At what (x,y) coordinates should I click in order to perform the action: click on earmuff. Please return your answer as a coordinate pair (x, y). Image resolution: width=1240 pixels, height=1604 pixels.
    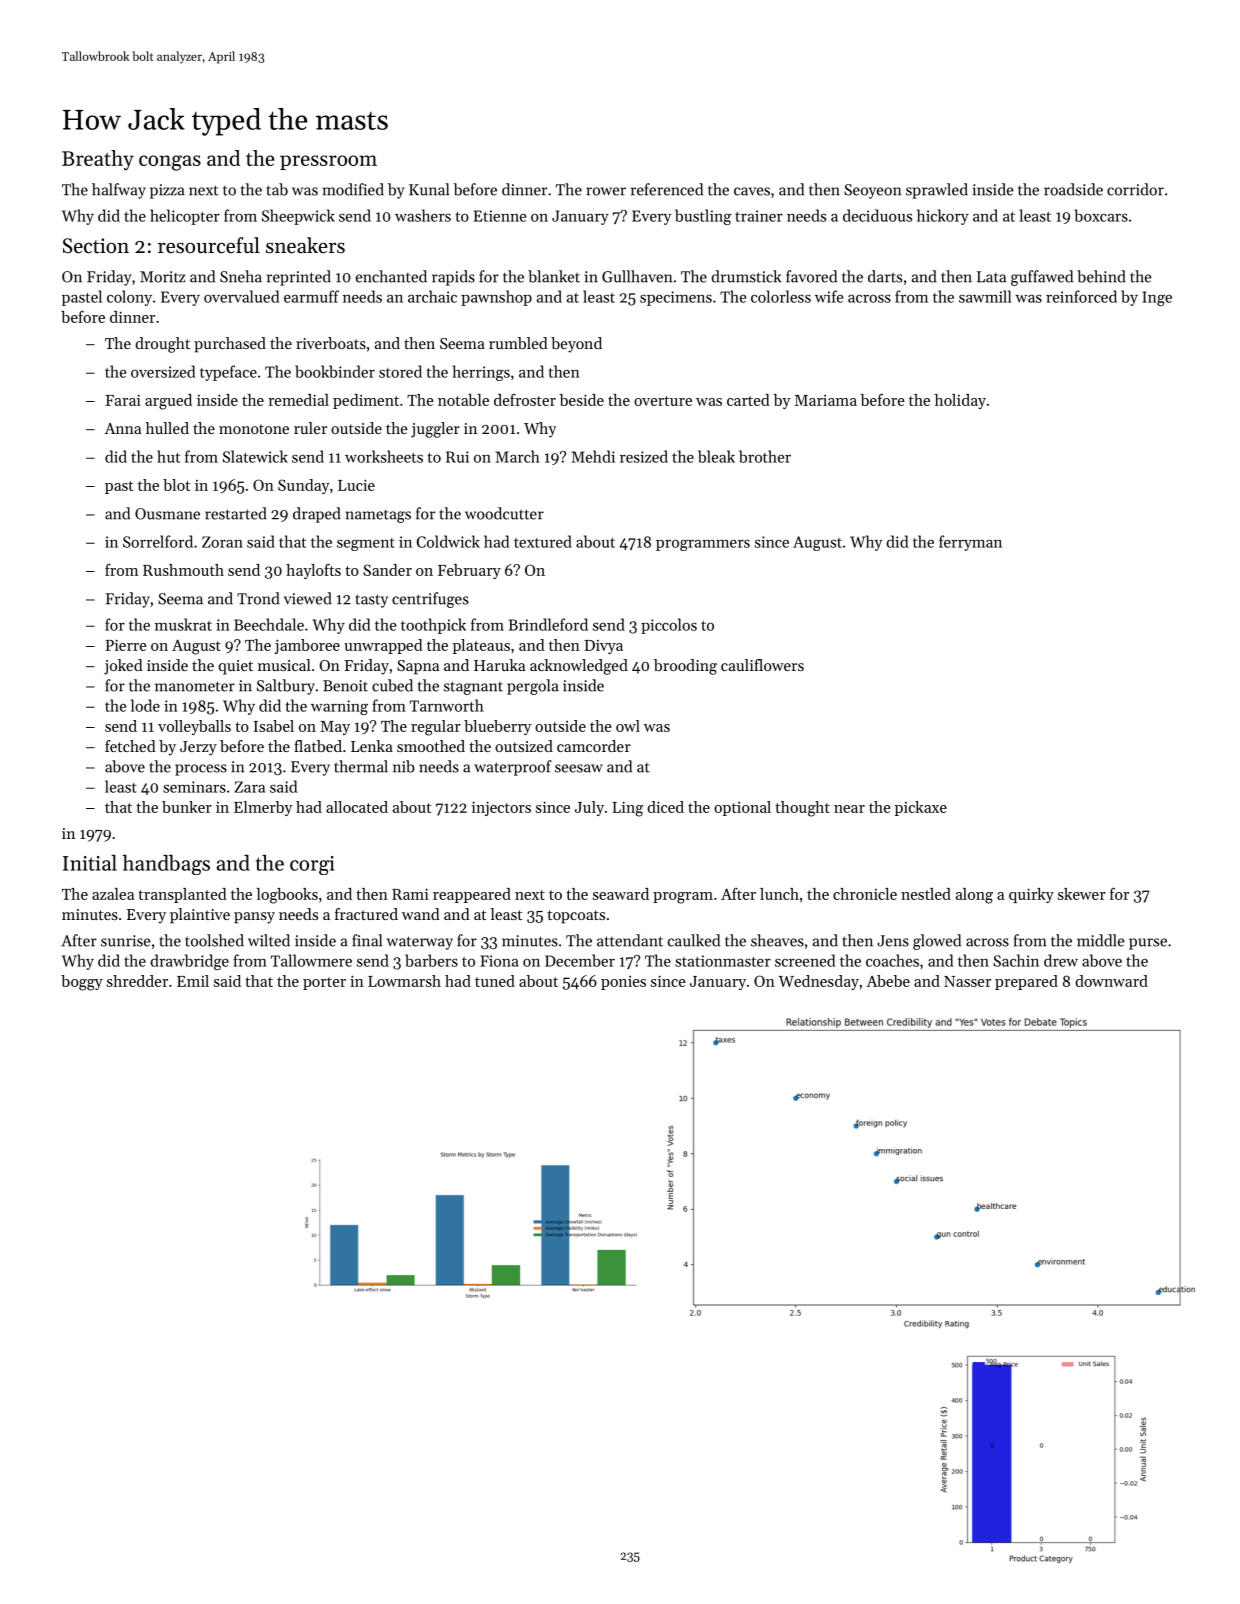
    Looking at the image, I should click on (311, 296).
